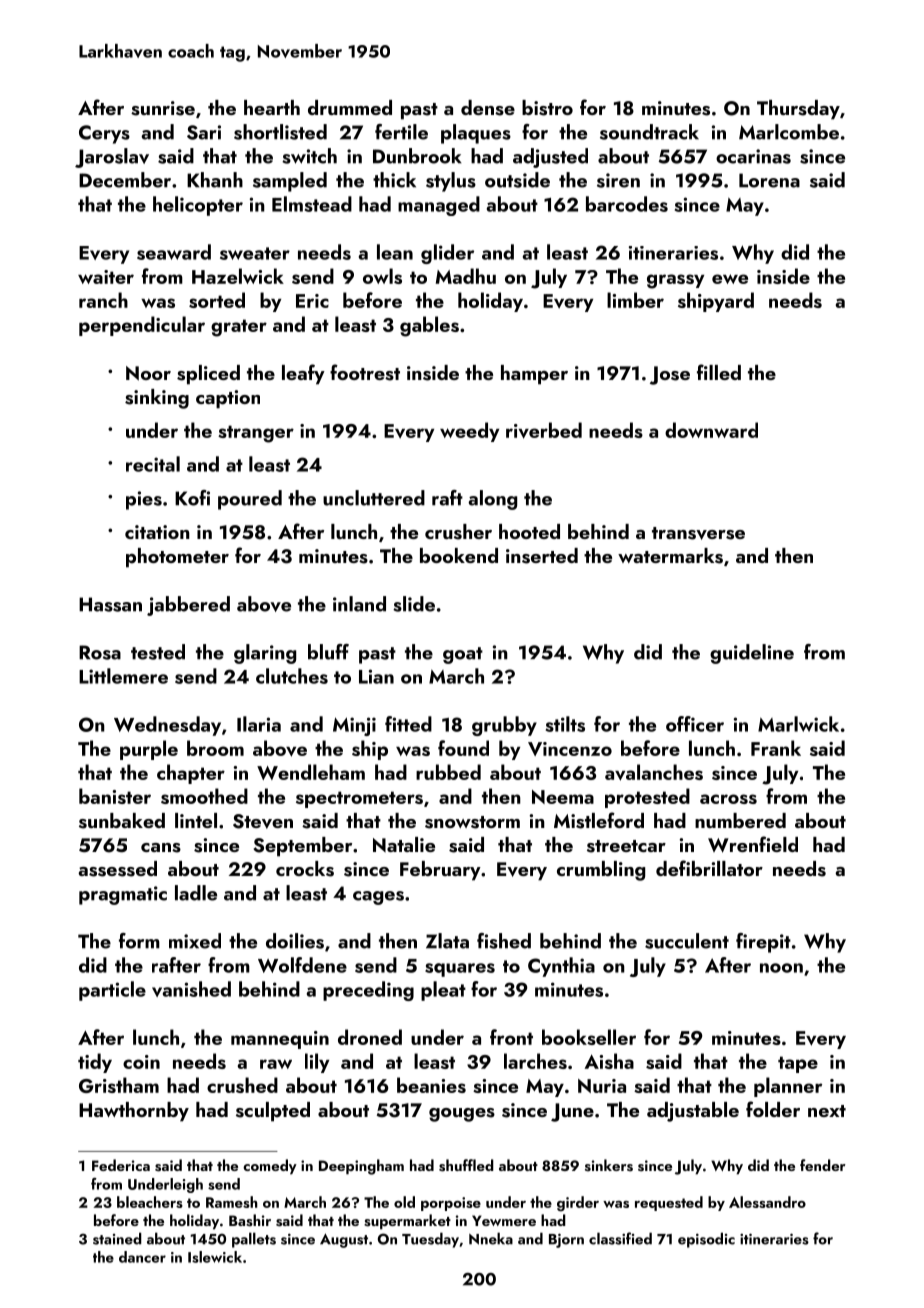 This image has height=1308, width=924. What do you see at coordinates (163, 108) in the image?
I see `sunrise` at bounding box center [163, 108].
